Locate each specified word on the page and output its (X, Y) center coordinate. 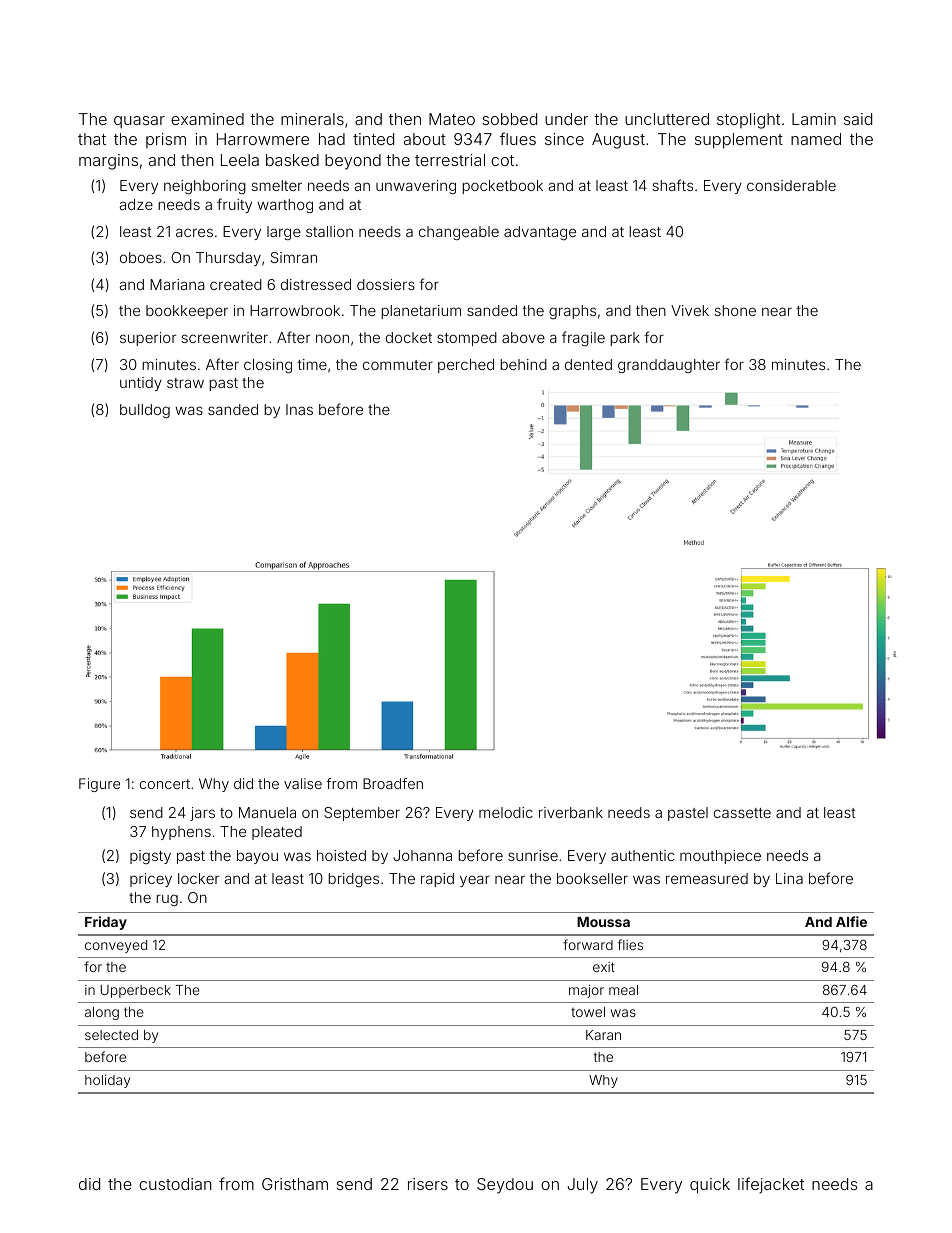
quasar (139, 122)
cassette (742, 813)
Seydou (505, 1186)
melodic (506, 812)
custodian (175, 1184)
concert (165, 784)
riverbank (571, 812)
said (858, 119)
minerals (312, 119)
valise (303, 783)
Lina (789, 878)
